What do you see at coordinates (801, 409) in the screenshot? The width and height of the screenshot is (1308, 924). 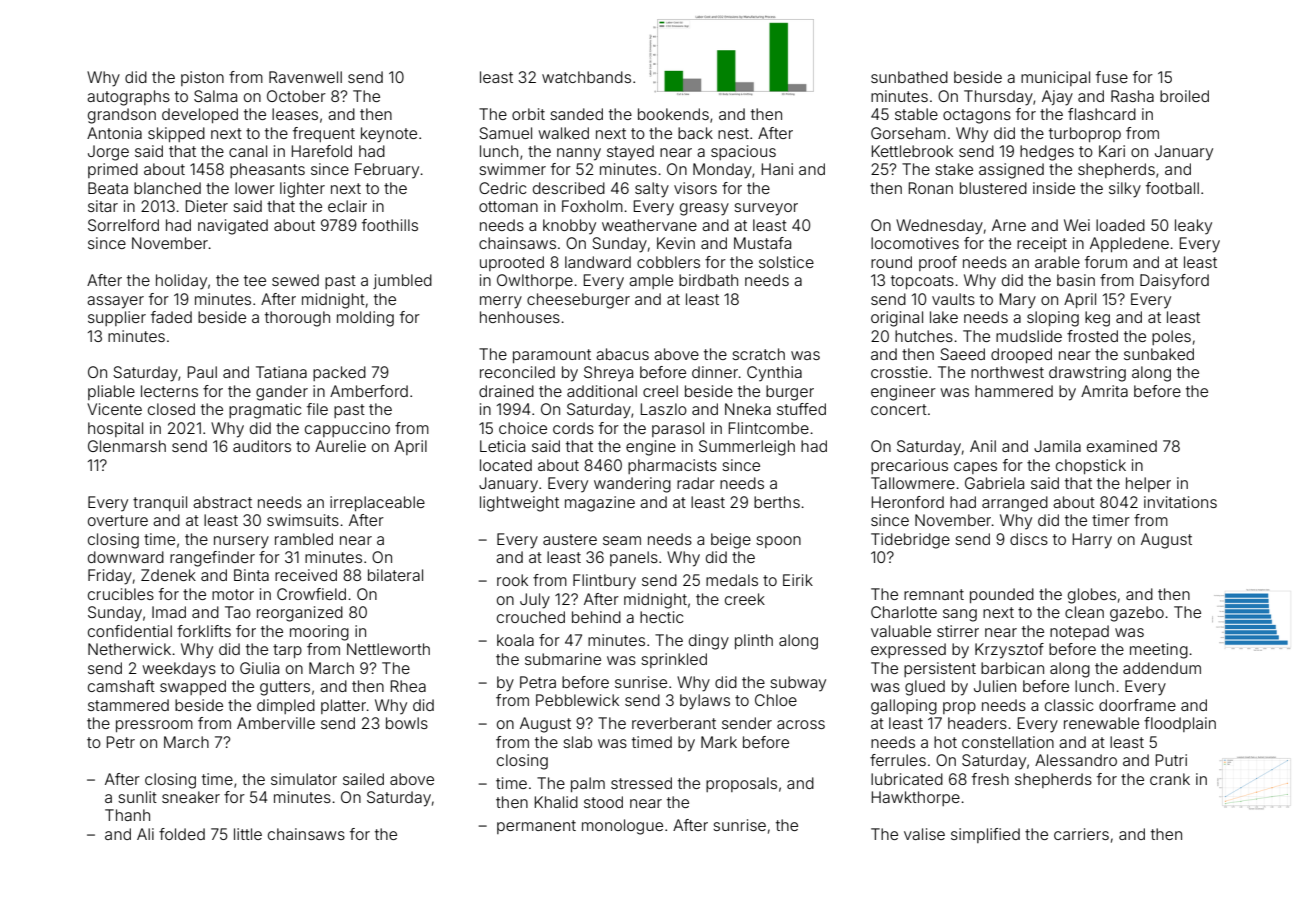 I see `stuffed` at bounding box center [801, 409].
